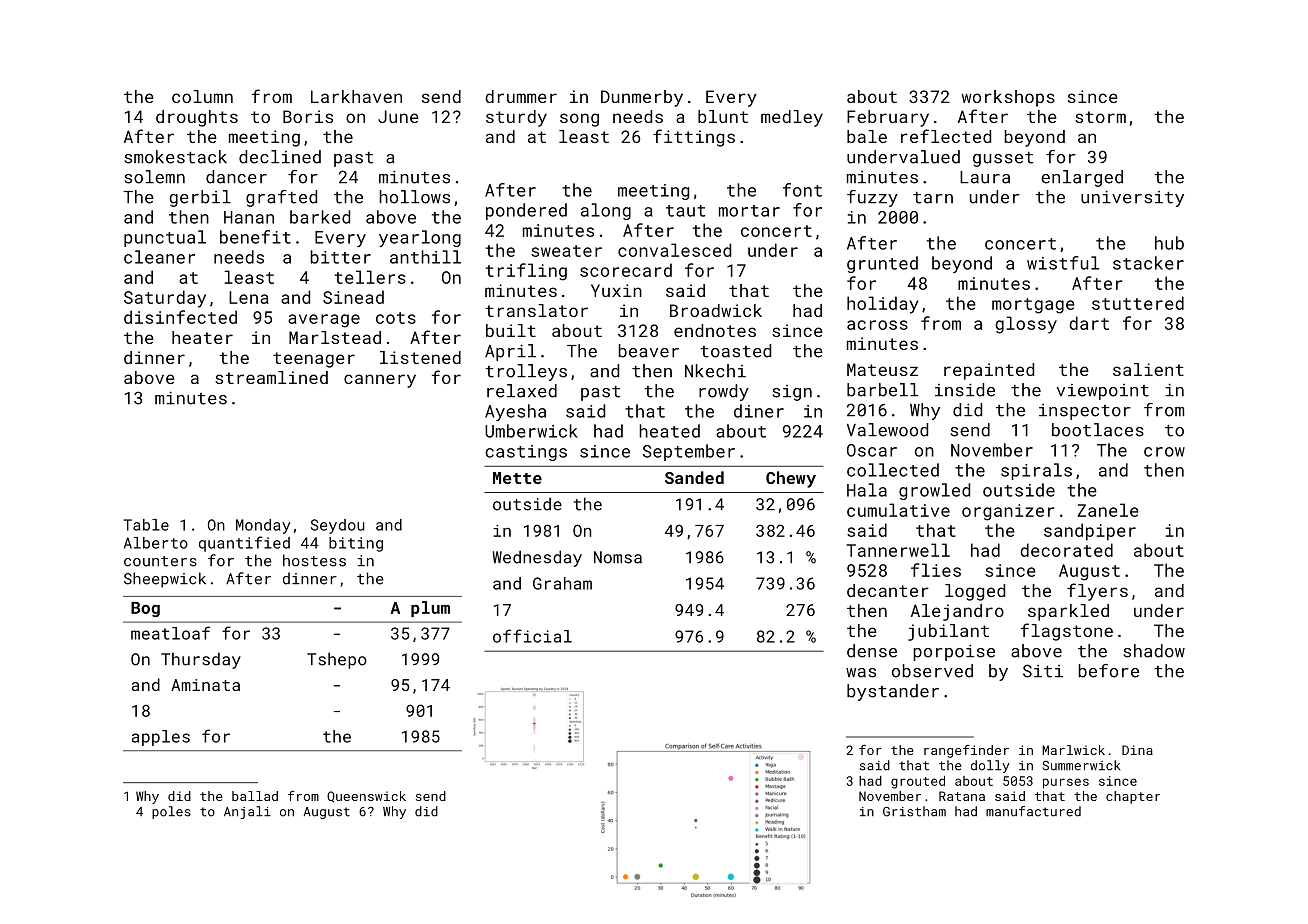 The width and height of the screenshot is (1308, 924). What do you see at coordinates (165, 580) in the screenshot?
I see `Sheepwick` at bounding box center [165, 580].
